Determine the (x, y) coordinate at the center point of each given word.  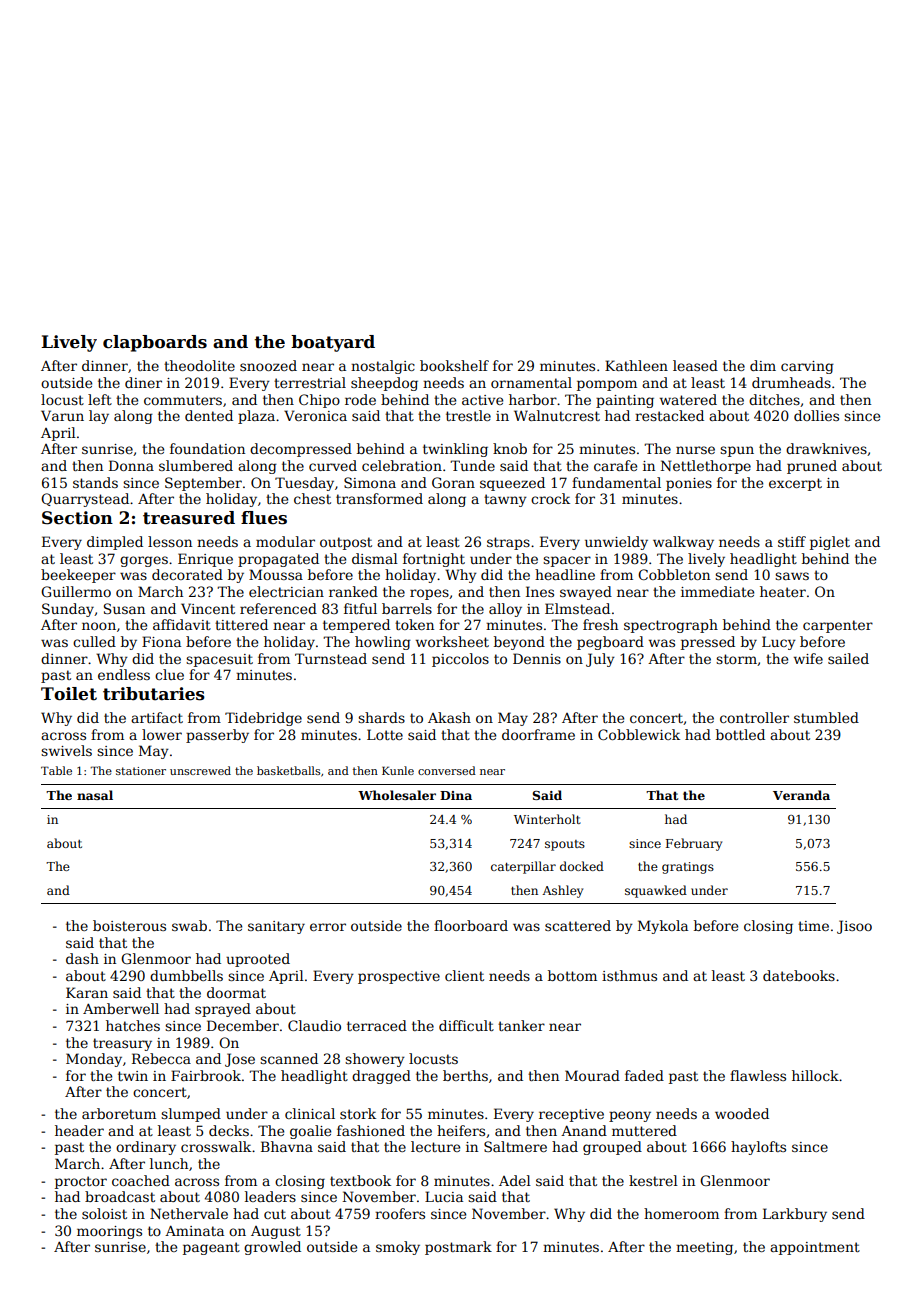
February (694, 844)
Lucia (444, 1196)
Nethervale (189, 1213)
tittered (241, 624)
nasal (95, 795)
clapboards (155, 343)
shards (381, 717)
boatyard (333, 343)
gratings (688, 868)
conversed (447, 770)
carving (807, 367)
